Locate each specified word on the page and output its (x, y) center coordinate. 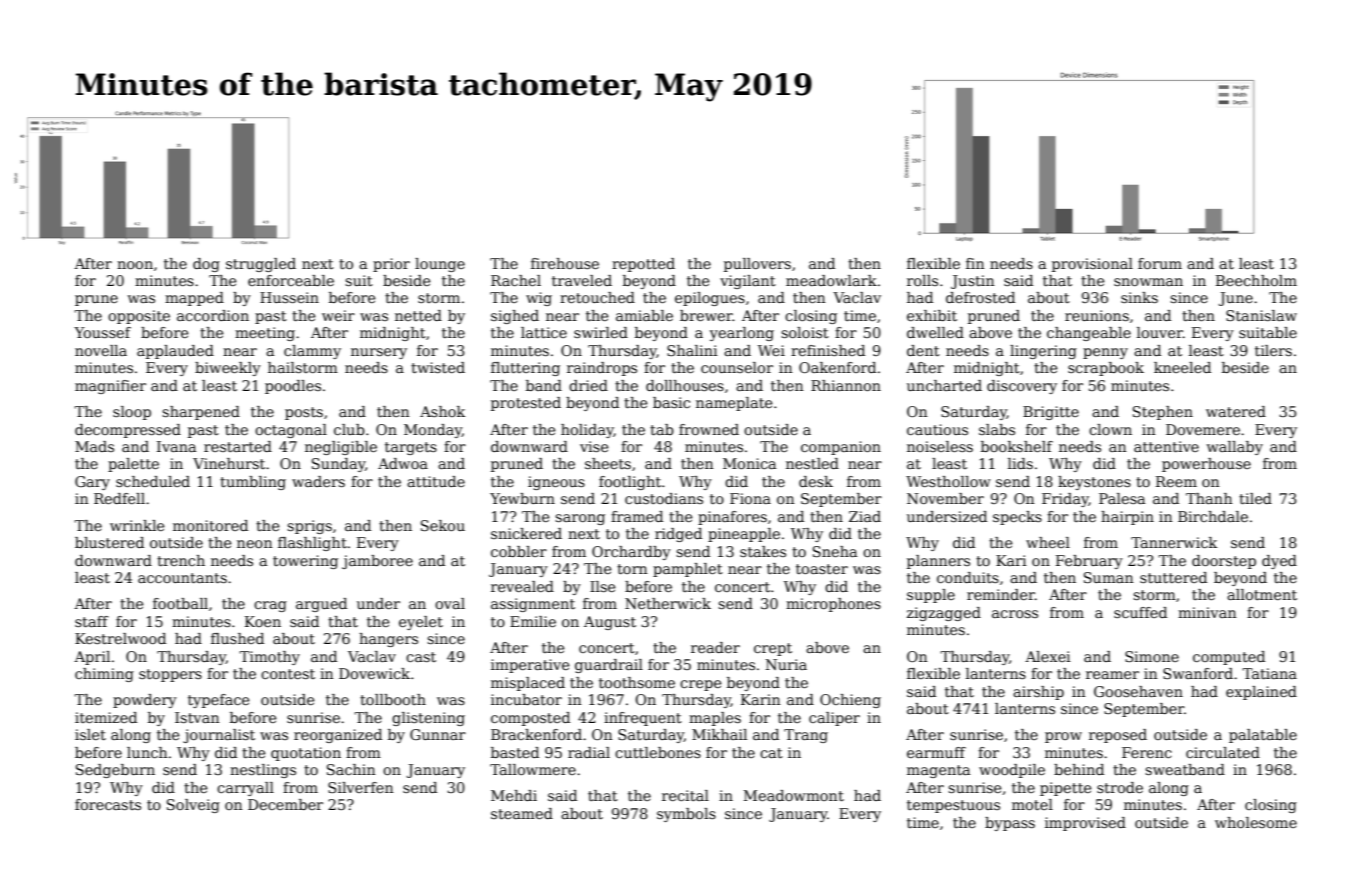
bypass (1010, 824)
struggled (261, 265)
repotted (643, 265)
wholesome (1256, 822)
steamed (522, 813)
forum (1160, 263)
